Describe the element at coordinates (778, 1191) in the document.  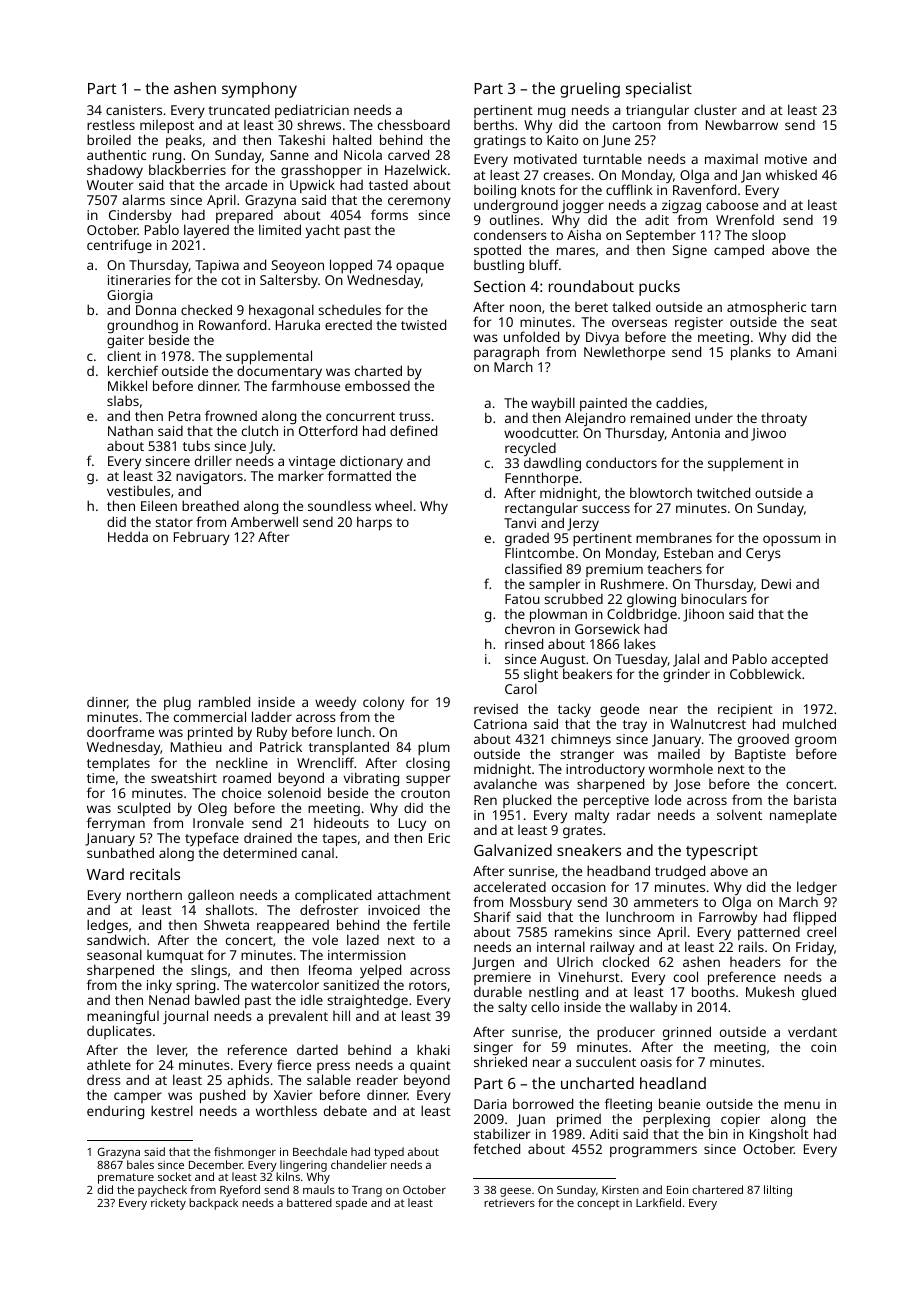
I see `lilting` at that location.
